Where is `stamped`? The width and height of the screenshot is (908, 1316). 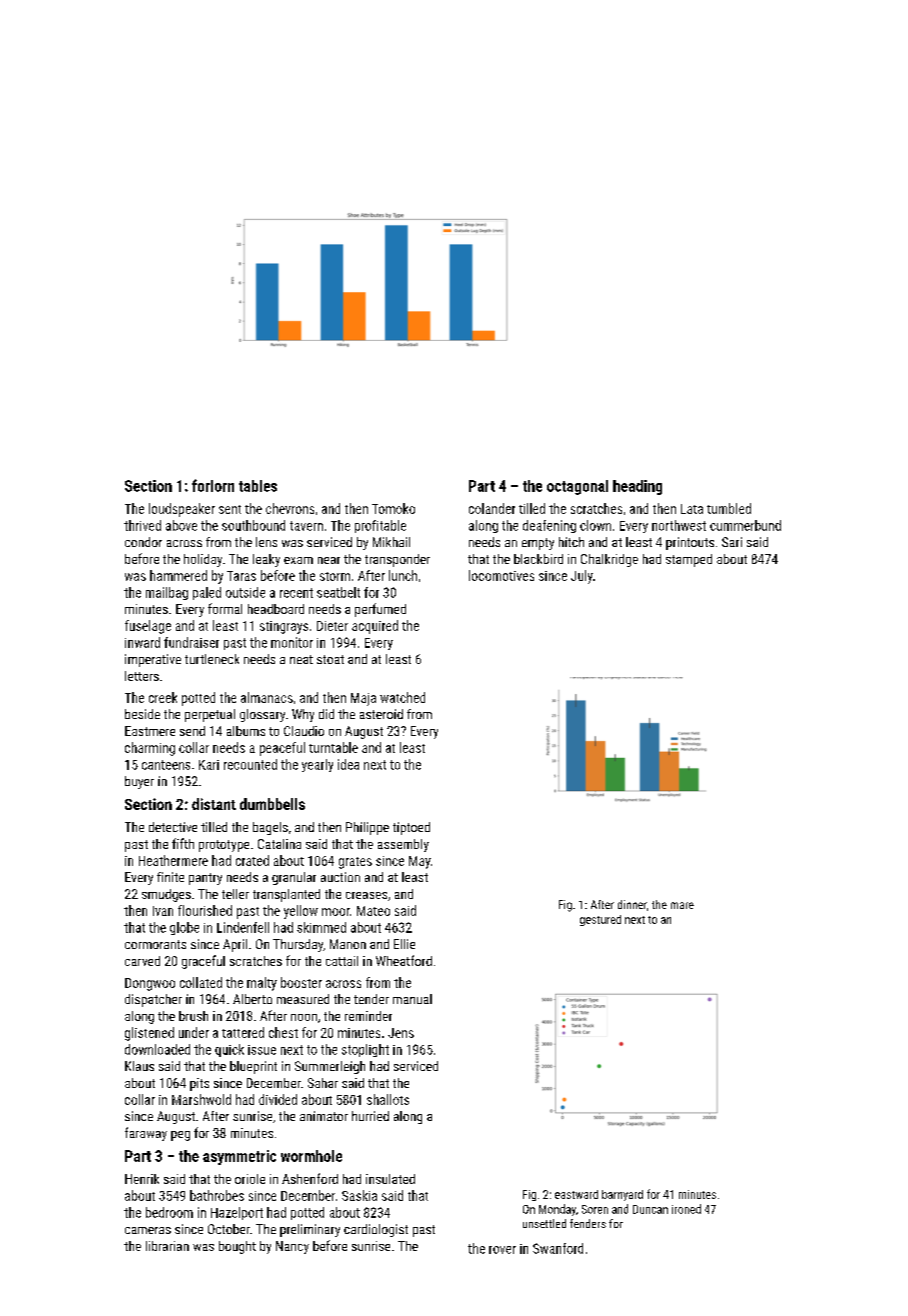 stamped is located at coordinates (689, 560).
